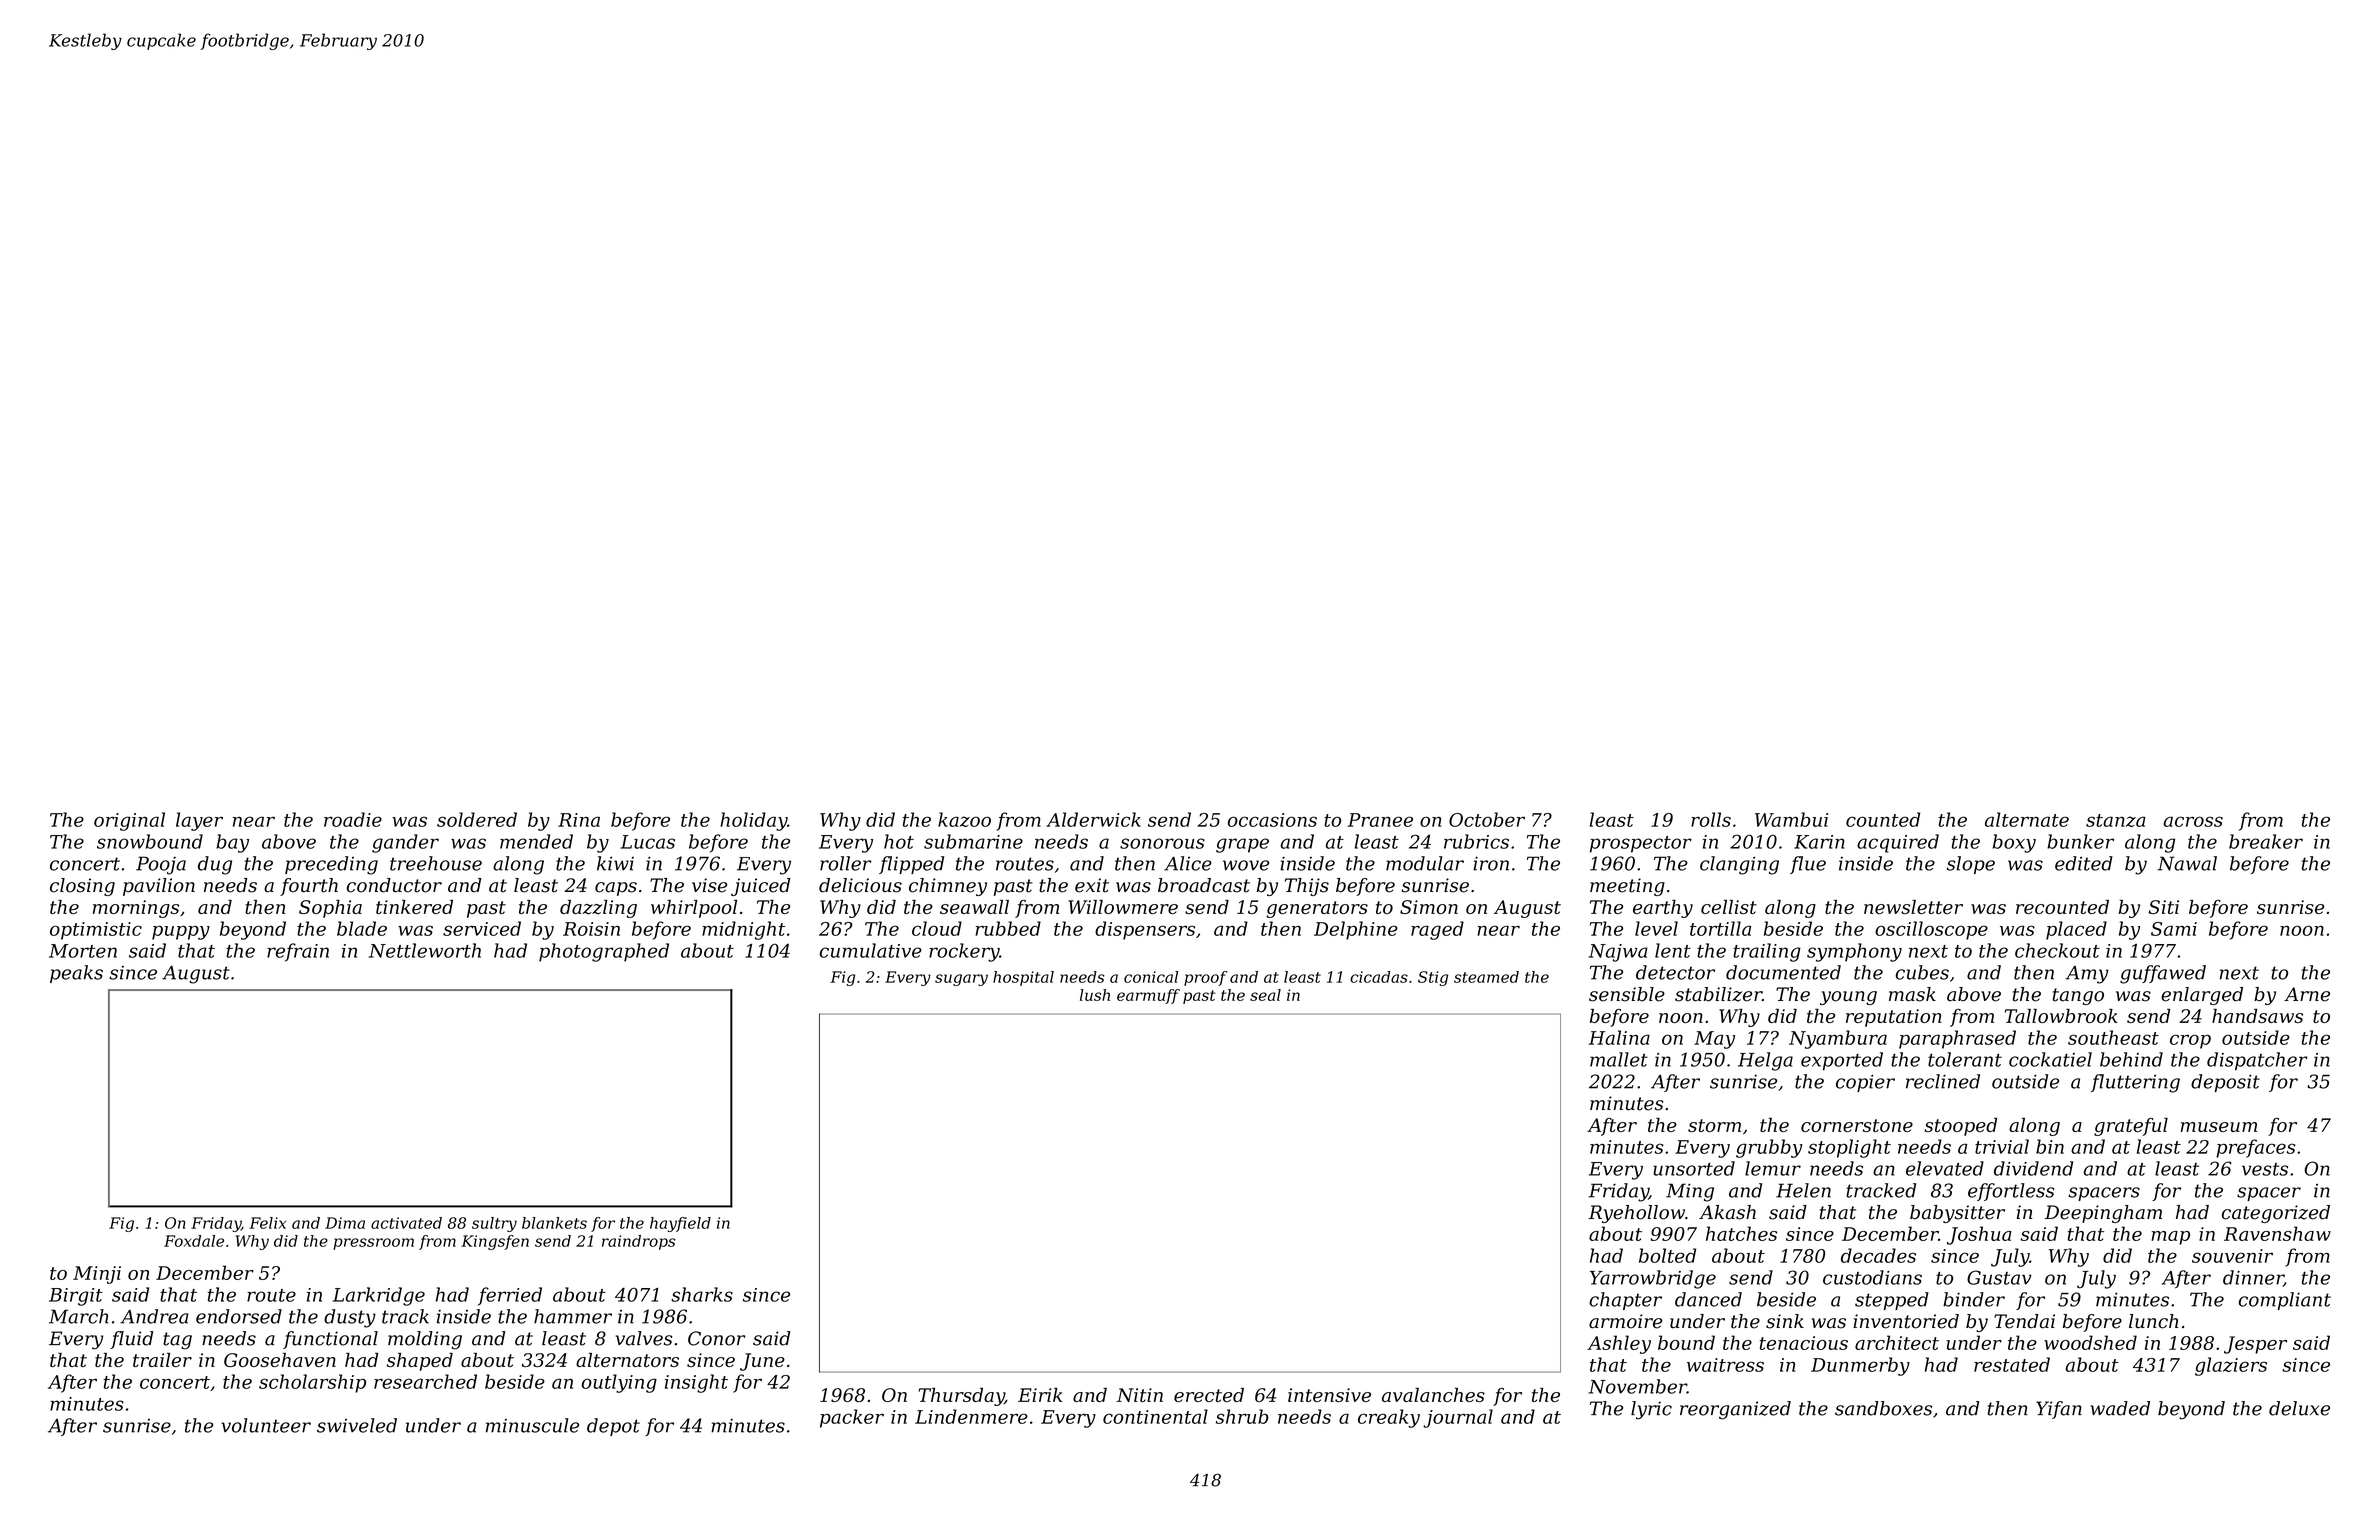  What do you see at coordinates (1667, 1255) in the image?
I see `bolted` at bounding box center [1667, 1255].
